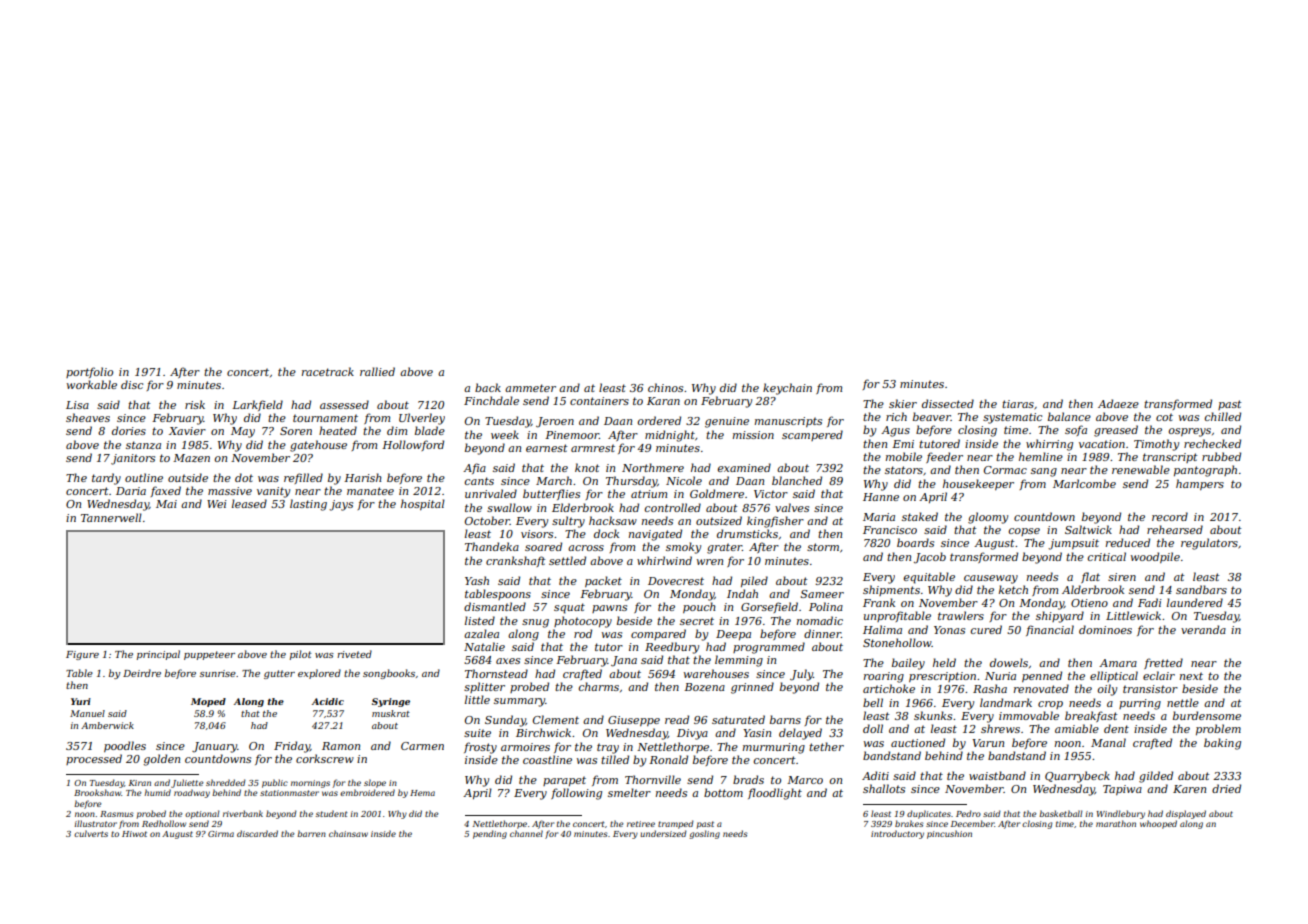  Describe the element at coordinates (567, 560) in the screenshot. I see `settled` at that location.
